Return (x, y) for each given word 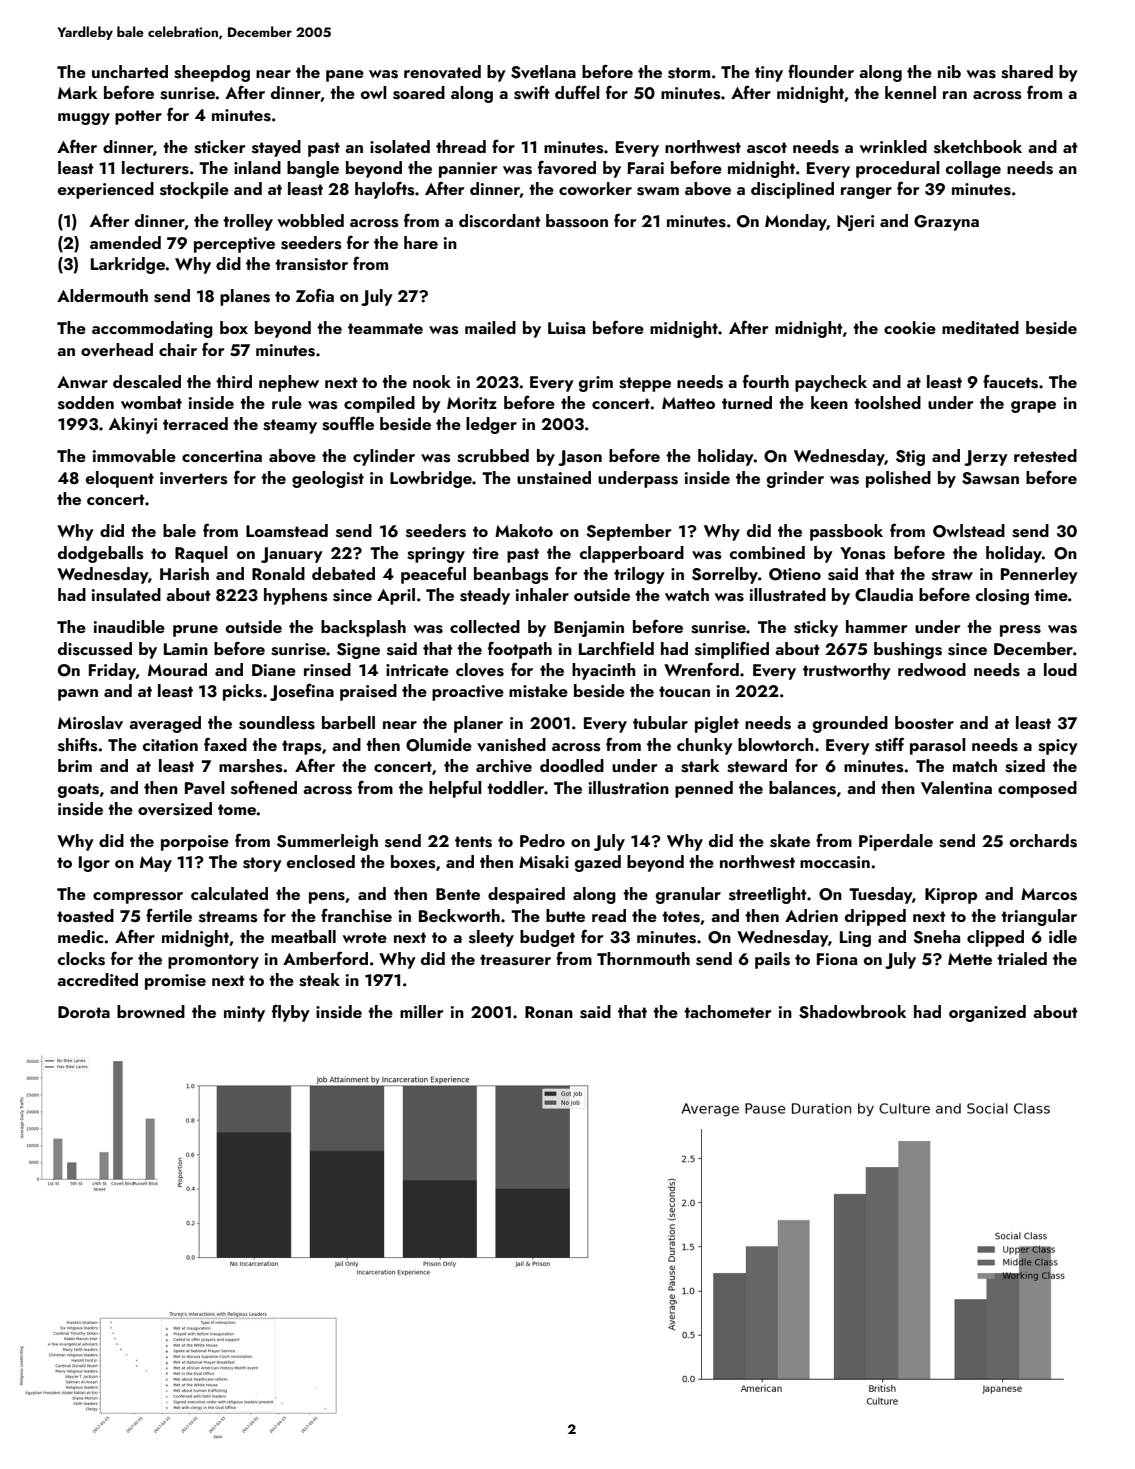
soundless (277, 723)
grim (596, 384)
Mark (77, 92)
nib (949, 71)
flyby (291, 1013)
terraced (195, 423)
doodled (572, 765)
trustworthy (847, 671)
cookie (910, 327)
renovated (442, 72)
